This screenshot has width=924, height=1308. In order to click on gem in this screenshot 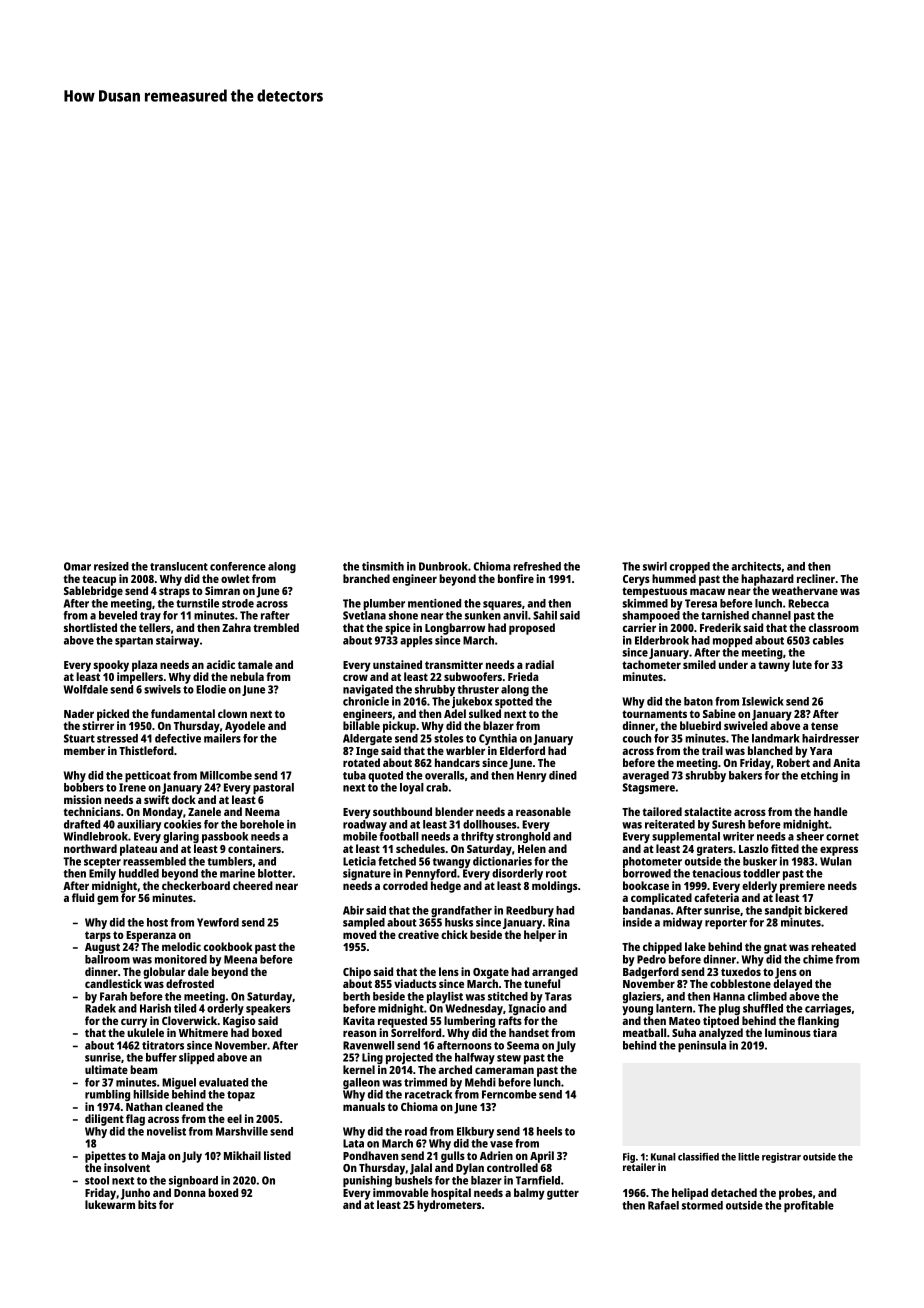, I will do `click(107, 900)`.
